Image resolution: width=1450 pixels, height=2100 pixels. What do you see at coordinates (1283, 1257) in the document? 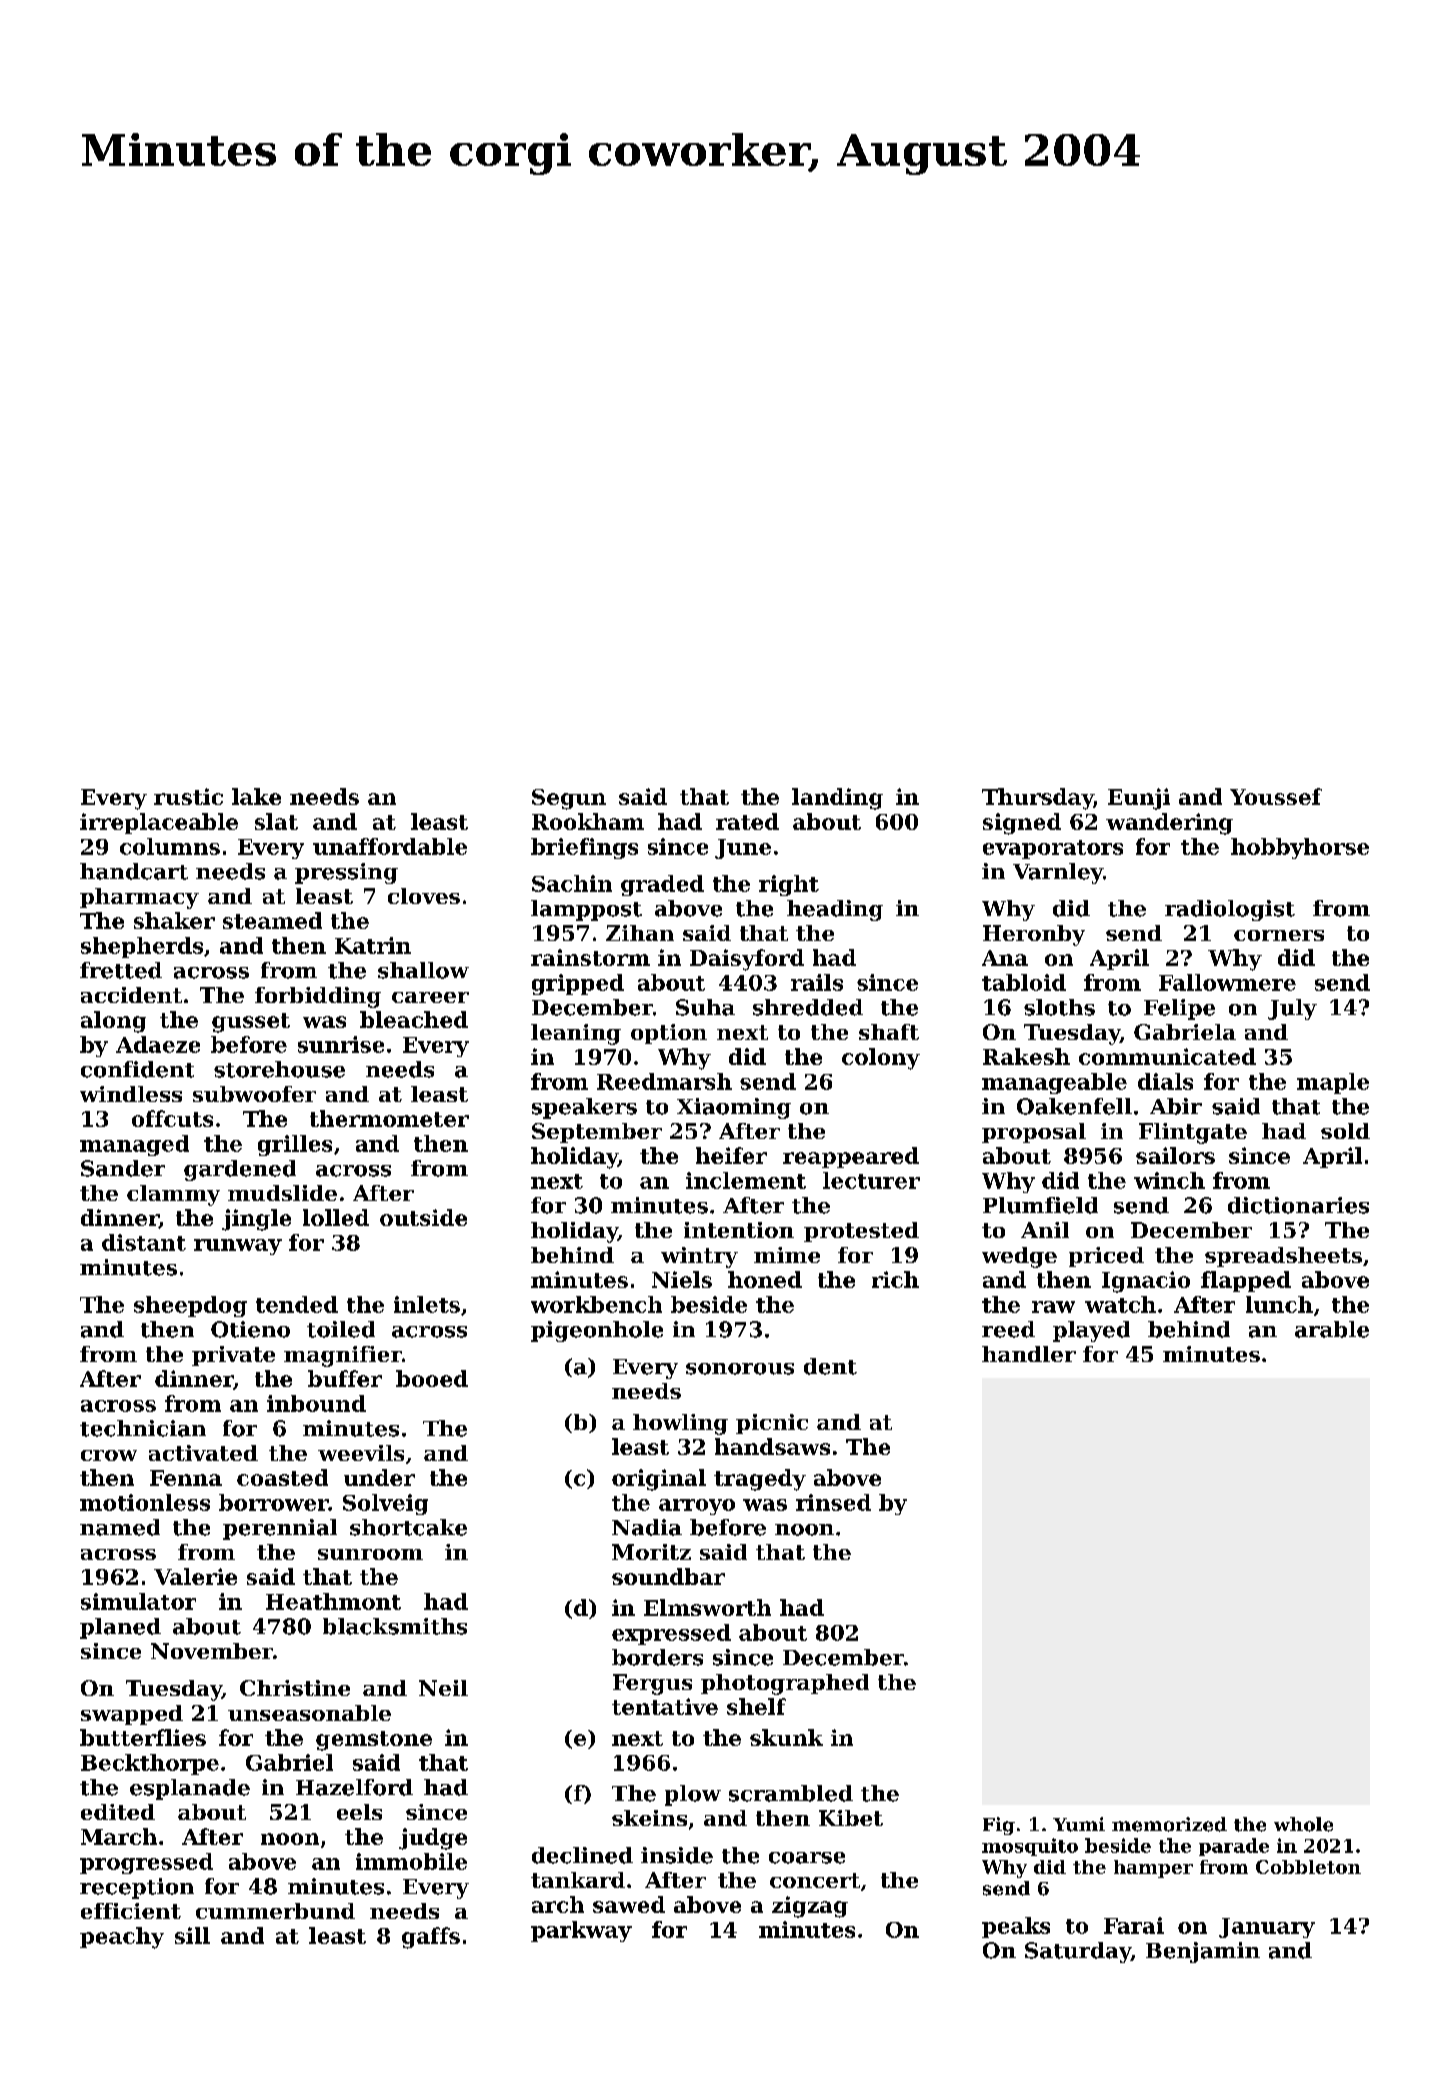
I see `spreadsheets` at bounding box center [1283, 1257].
